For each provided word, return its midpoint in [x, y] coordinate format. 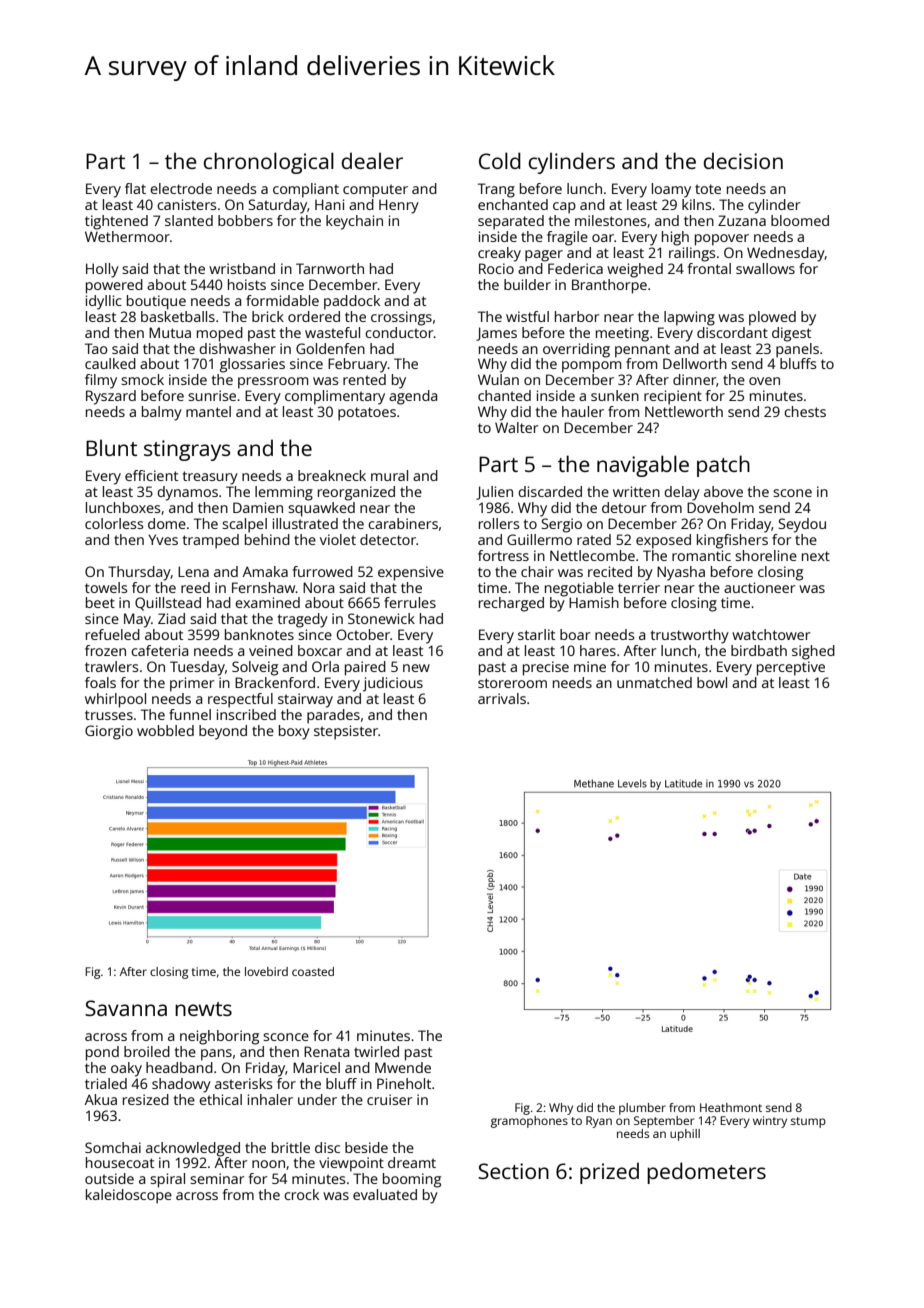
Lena [193, 571]
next [816, 556]
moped [220, 334]
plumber [642, 1109]
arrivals [502, 698]
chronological [269, 163]
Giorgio [109, 732]
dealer [372, 160]
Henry [399, 206]
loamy [671, 190]
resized [146, 1099]
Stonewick [381, 618]
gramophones [529, 1122]
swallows [765, 268]
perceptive [791, 668]
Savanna [126, 1008]
